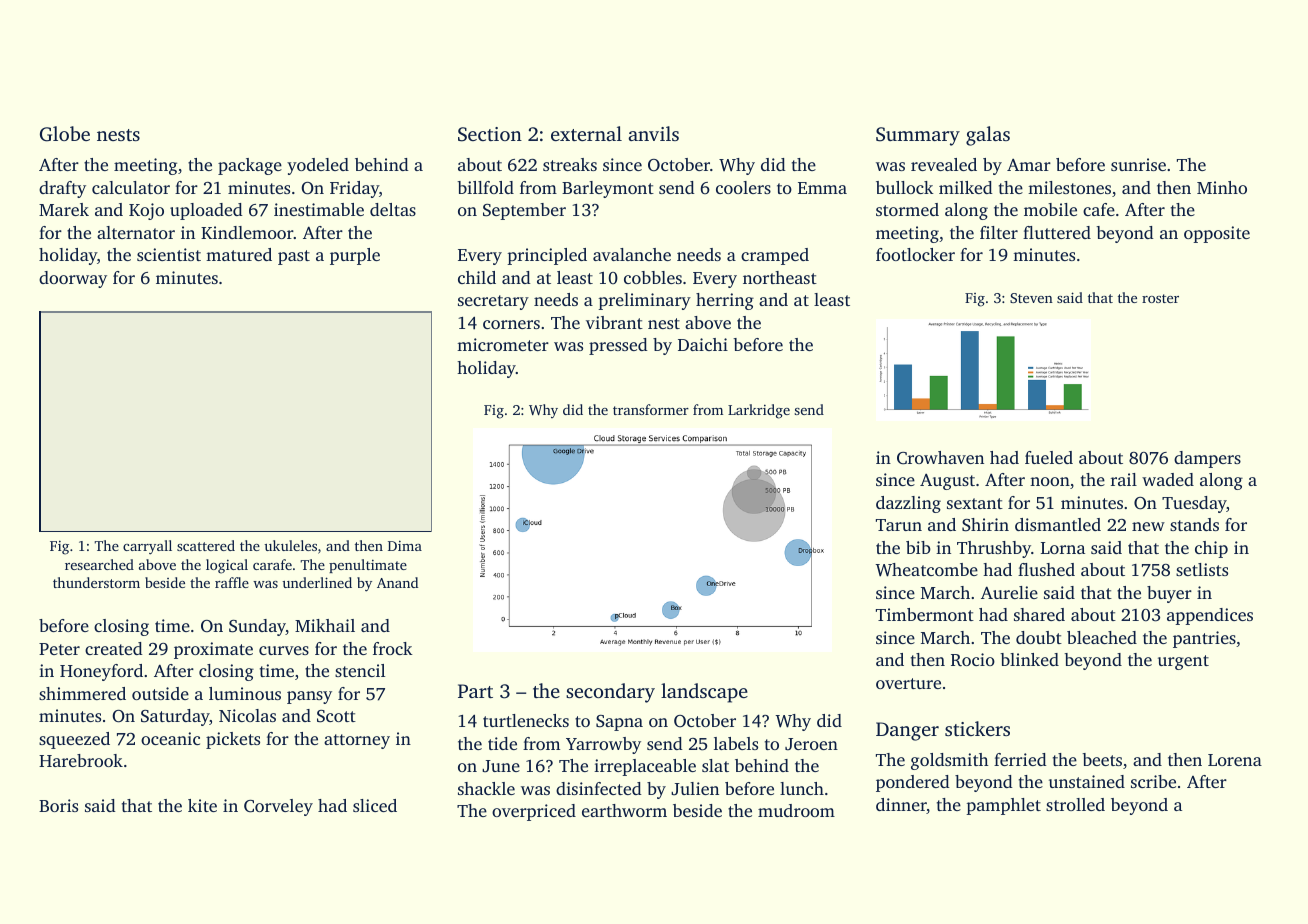 Image resolution: width=1308 pixels, height=924 pixels. I want to click on galas, so click(988, 136).
